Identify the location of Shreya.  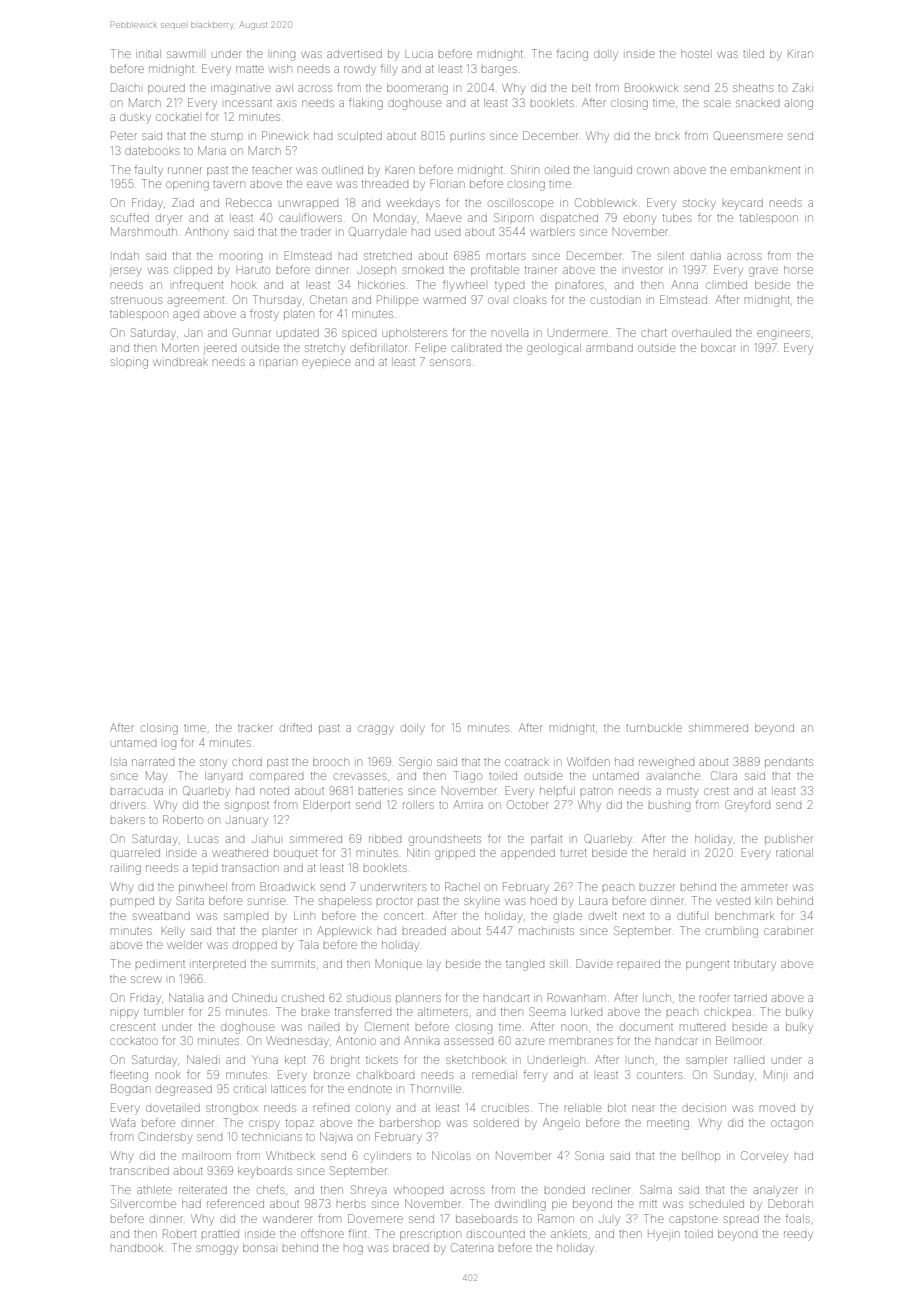
(368, 1191).
